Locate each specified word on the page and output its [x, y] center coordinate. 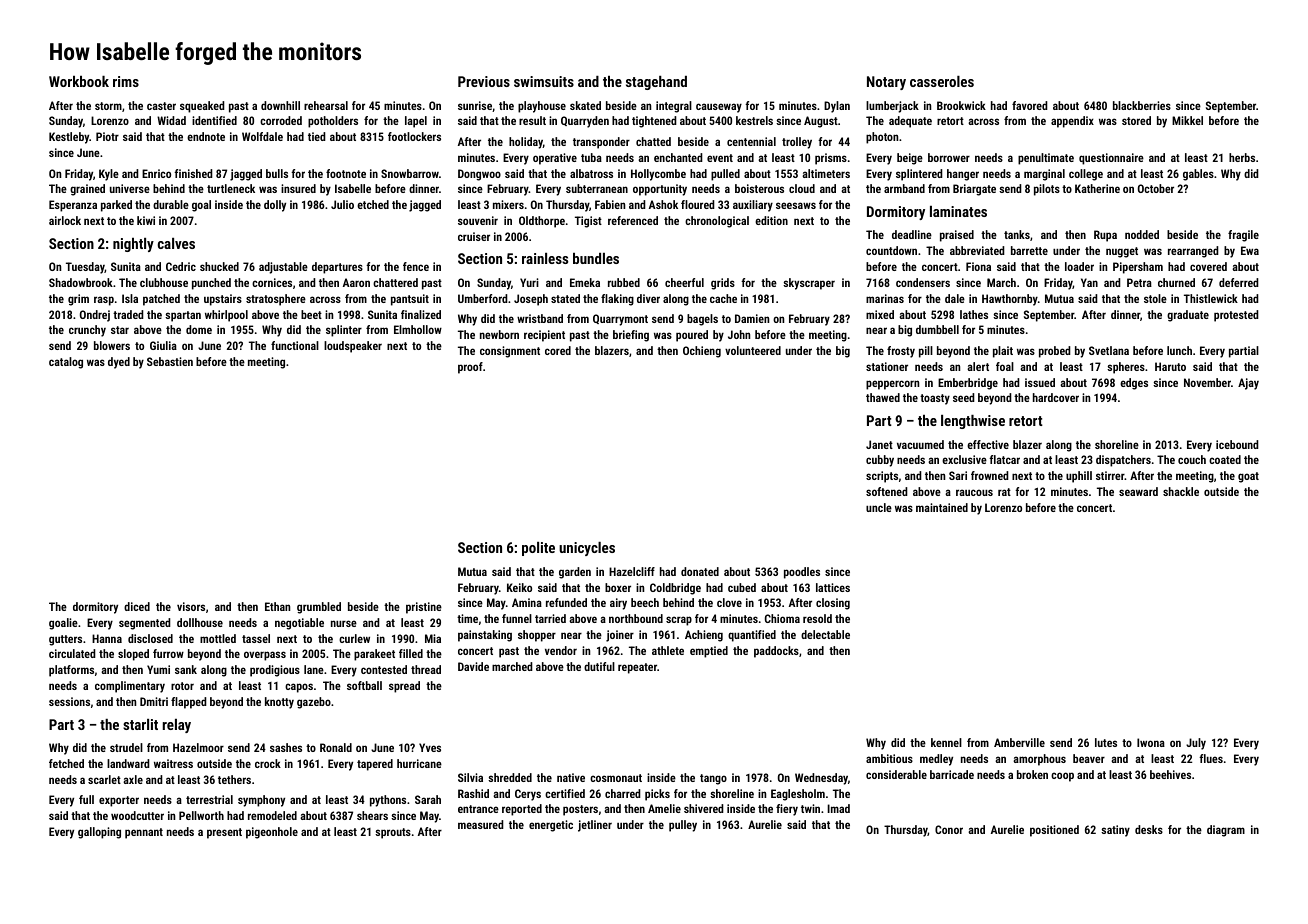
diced [137, 606]
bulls [277, 173]
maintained [942, 507]
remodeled [272, 815]
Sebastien [170, 361]
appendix [1072, 122]
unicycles [587, 549]
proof [470, 368]
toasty [935, 399]
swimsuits [544, 81]
